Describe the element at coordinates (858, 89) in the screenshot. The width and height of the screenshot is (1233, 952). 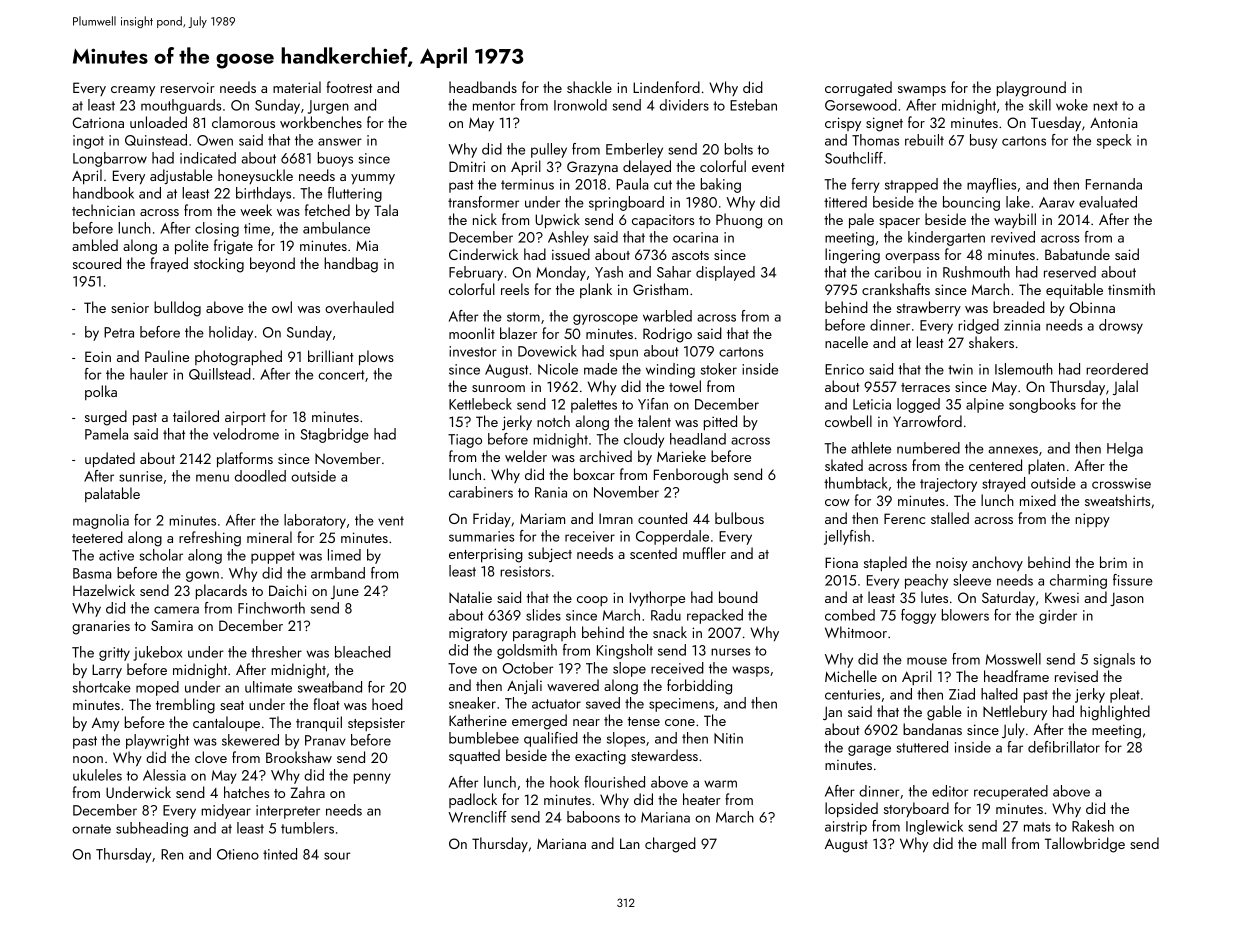
I see `corrugated` at that location.
